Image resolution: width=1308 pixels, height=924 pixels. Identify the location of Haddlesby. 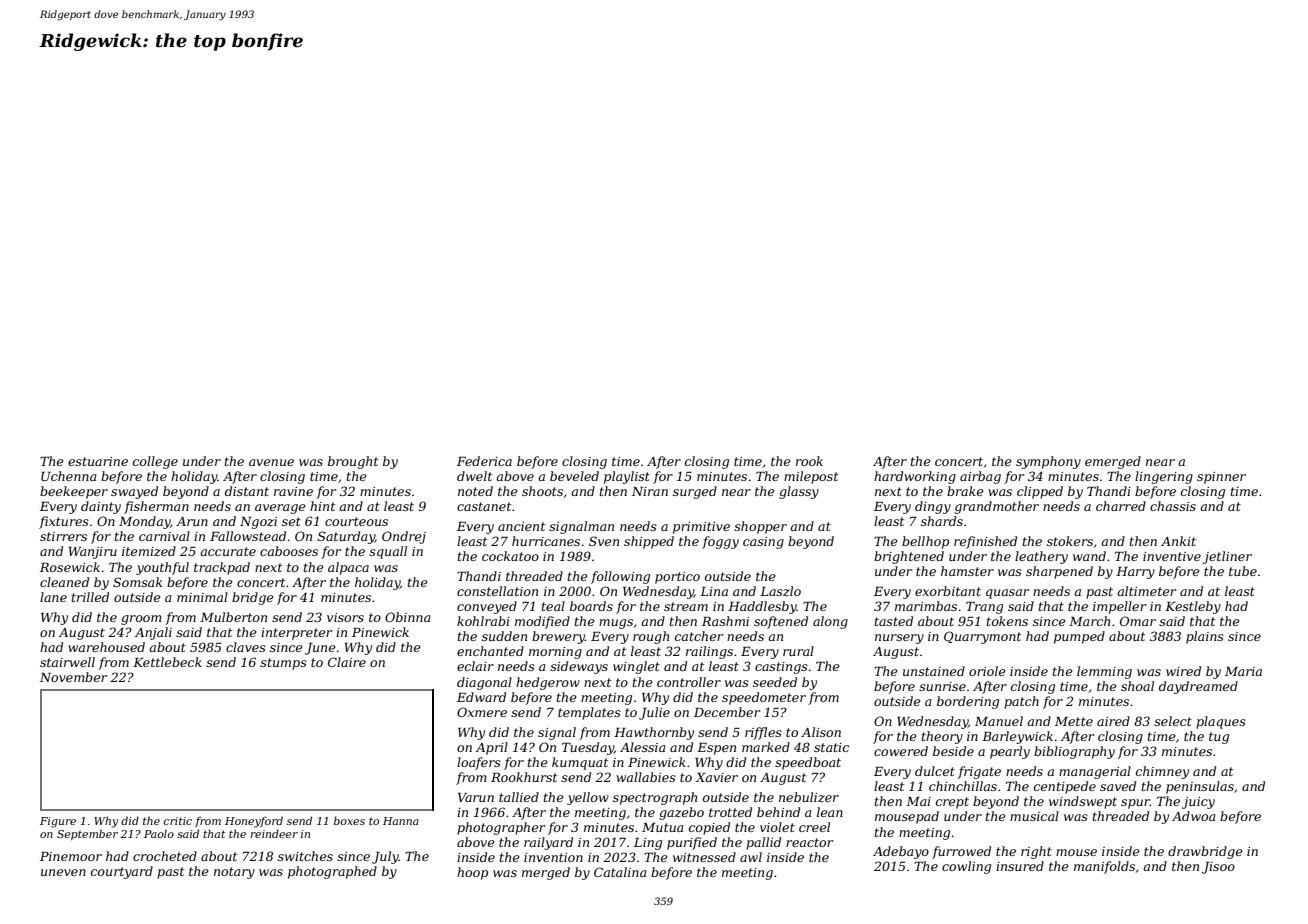
(762, 607).
